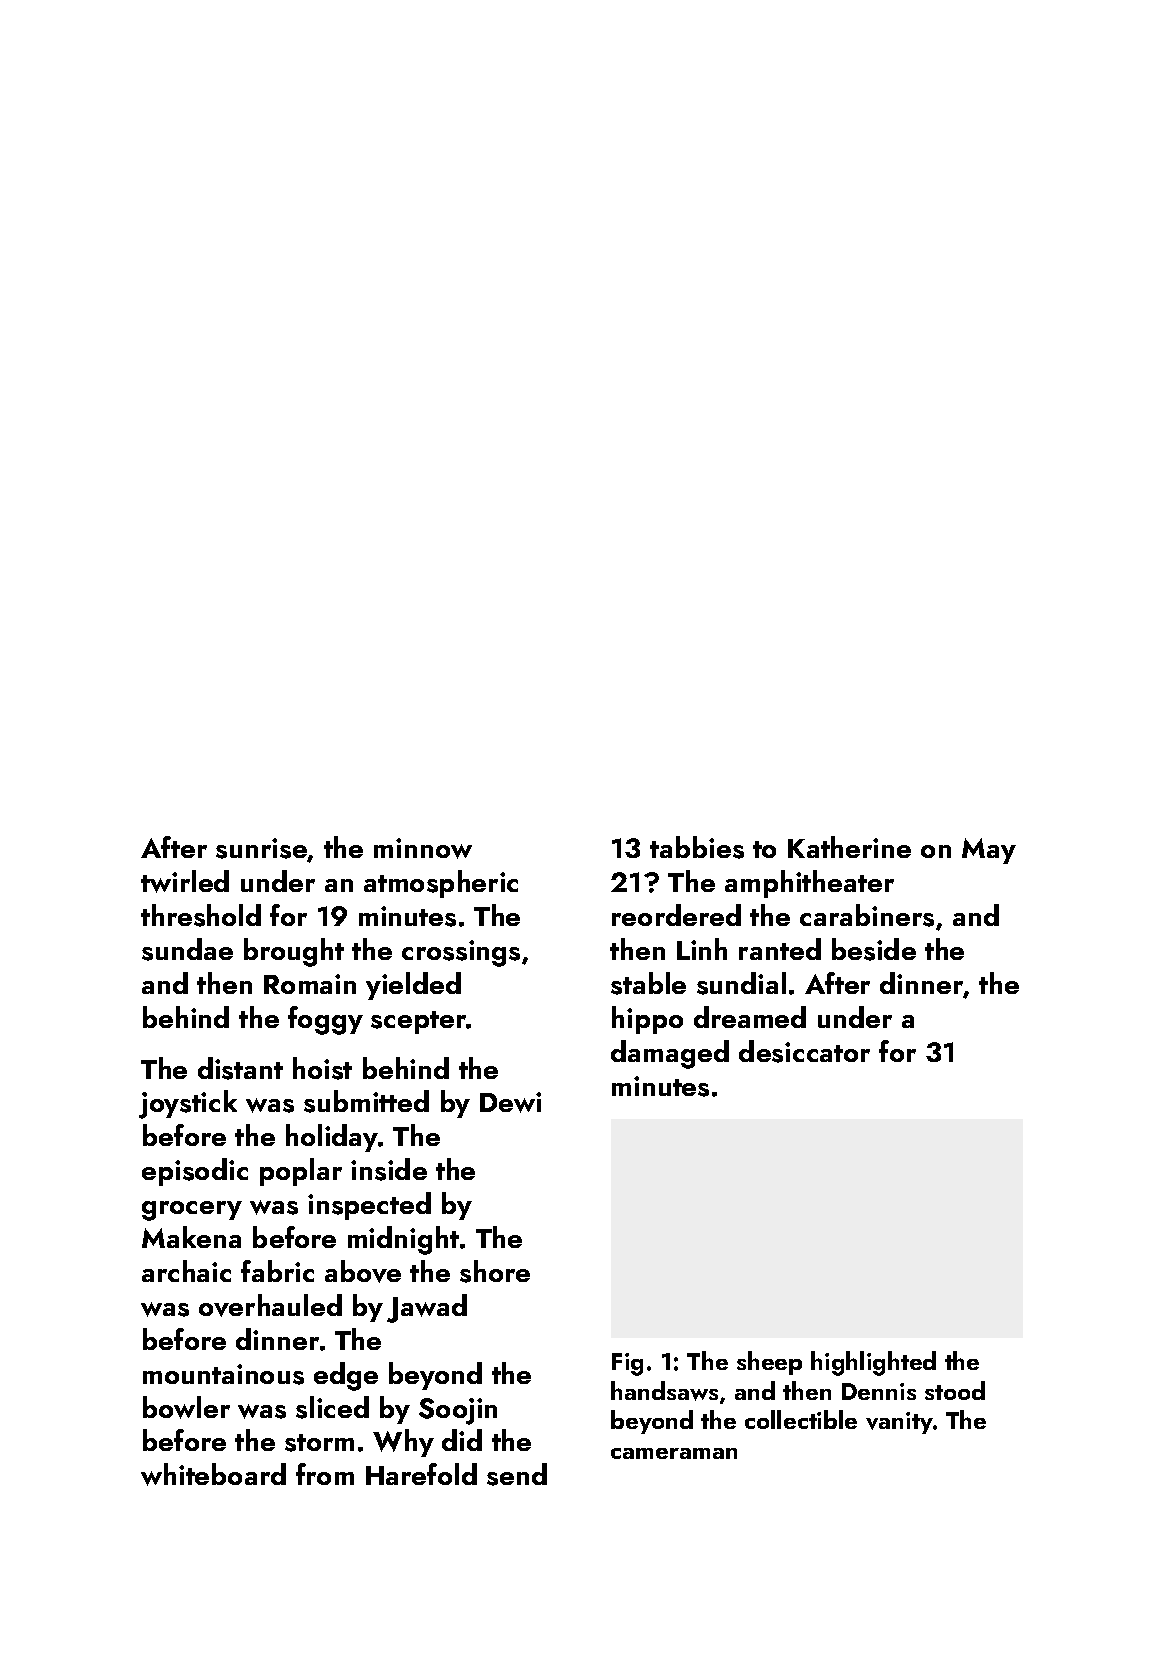 The image size is (1165, 1654). What do you see at coordinates (873, 1363) in the page?
I see `highlighted` at bounding box center [873, 1363].
